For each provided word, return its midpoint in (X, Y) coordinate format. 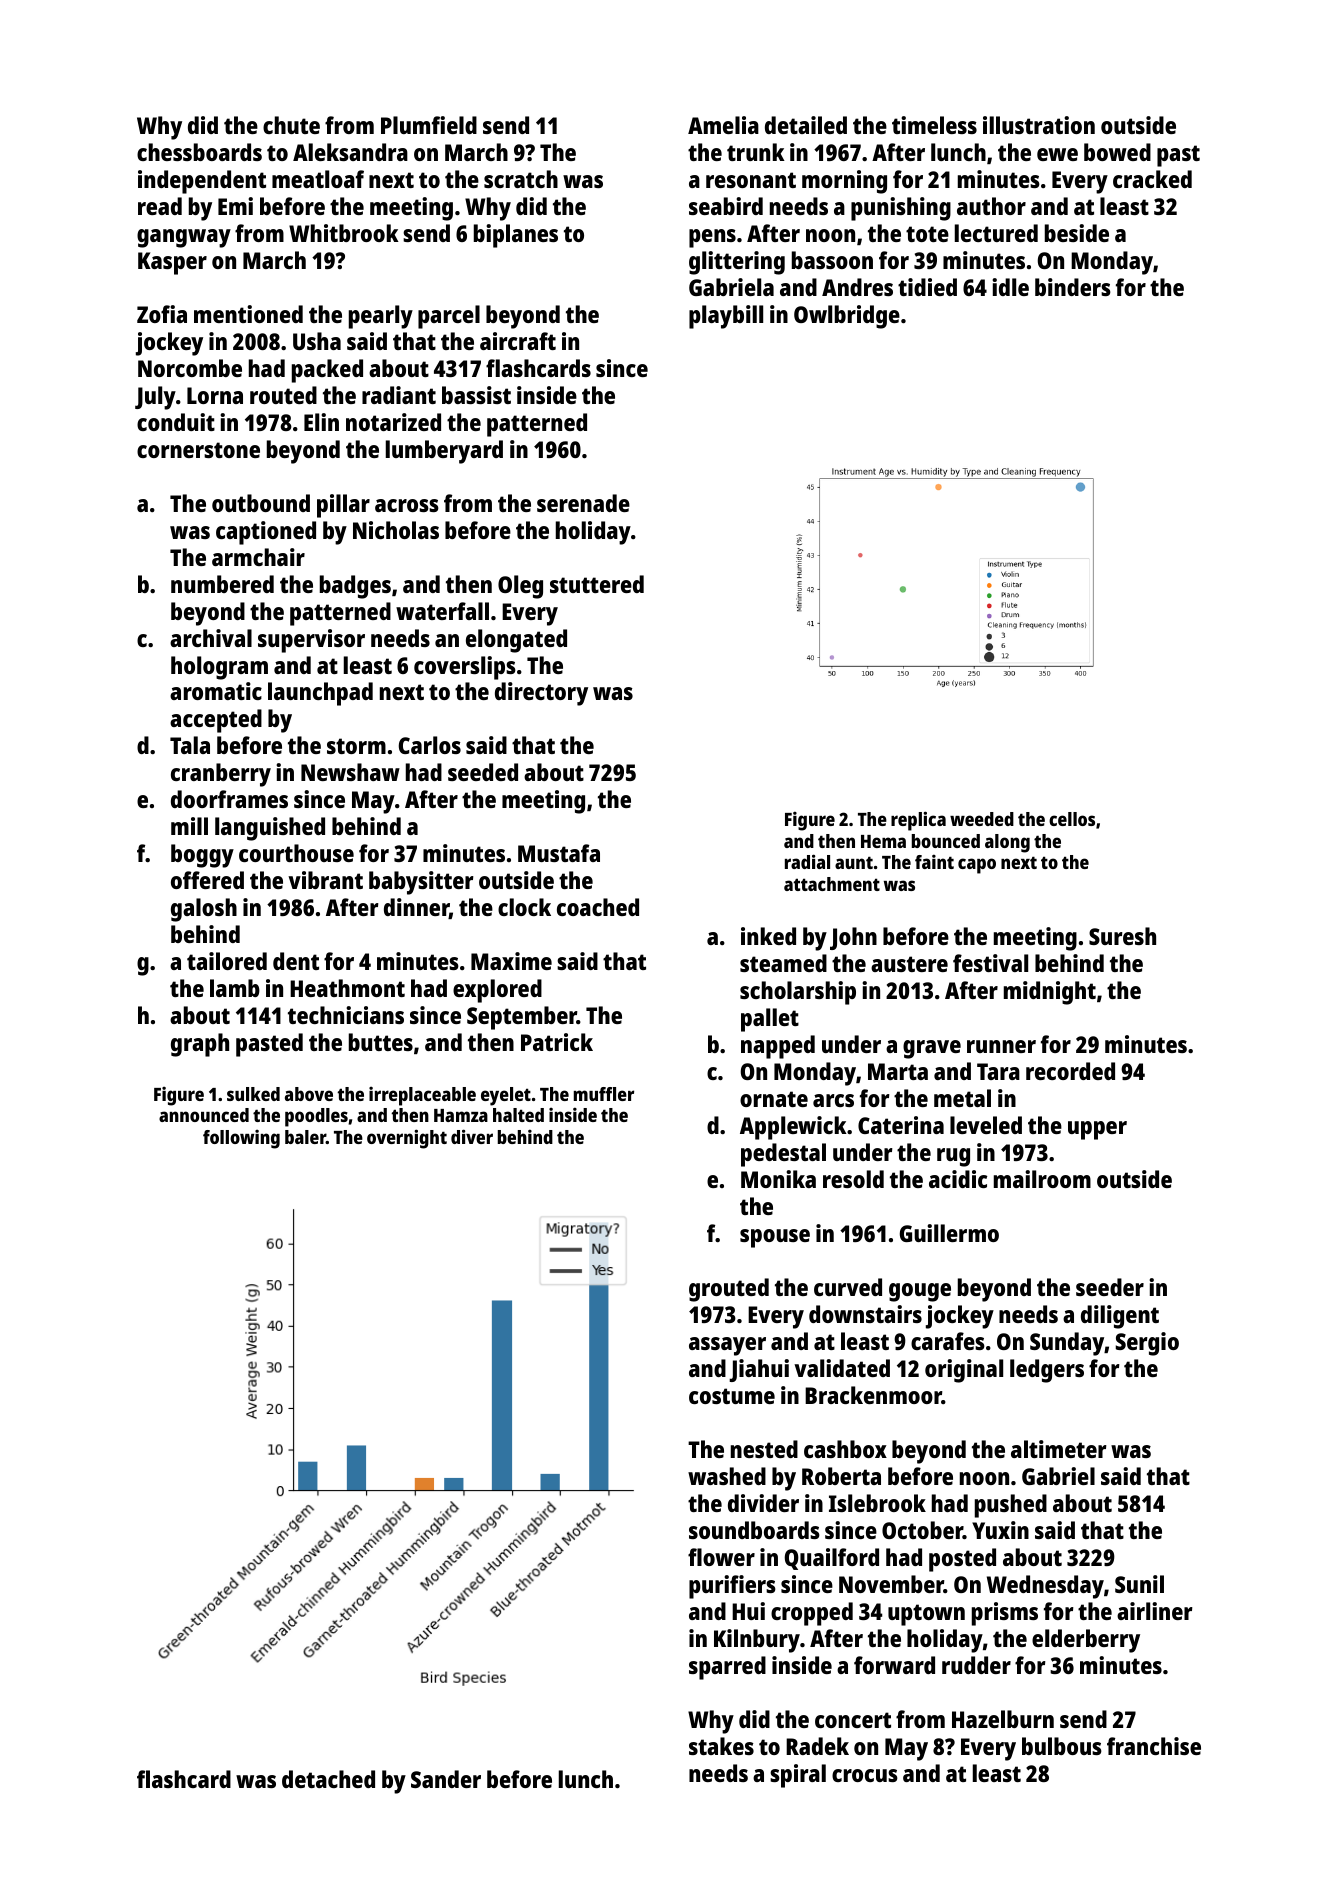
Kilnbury (757, 1641)
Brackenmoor (873, 1395)
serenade (583, 503)
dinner (416, 908)
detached (328, 1779)
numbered (222, 584)
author (991, 206)
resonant (751, 180)
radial (807, 861)
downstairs (865, 1314)
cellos (1072, 819)
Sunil (1139, 1584)
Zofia (162, 314)
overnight (407, 1139)
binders (1073, 287)
